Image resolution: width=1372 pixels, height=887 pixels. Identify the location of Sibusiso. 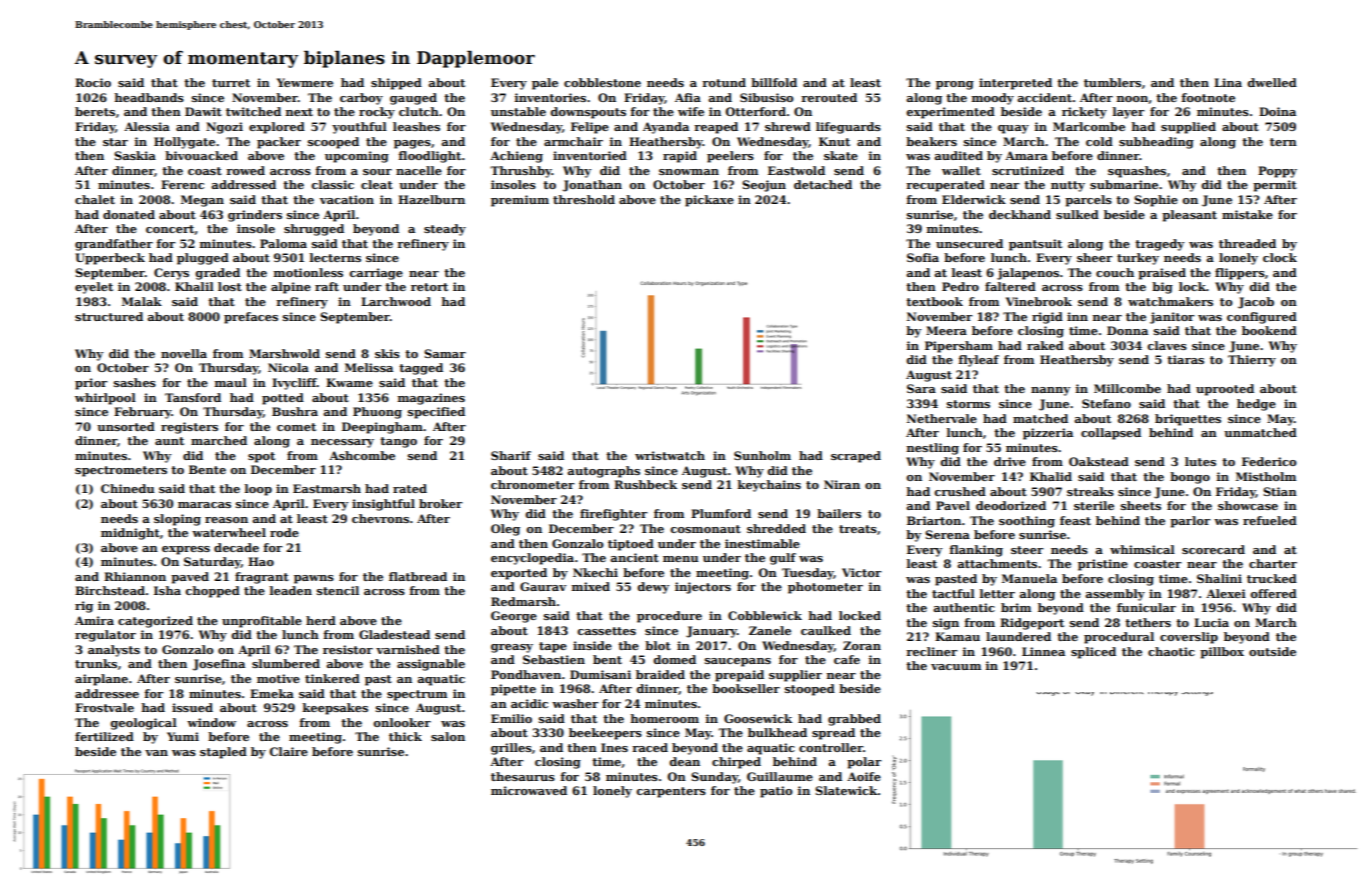
(766, 97).
